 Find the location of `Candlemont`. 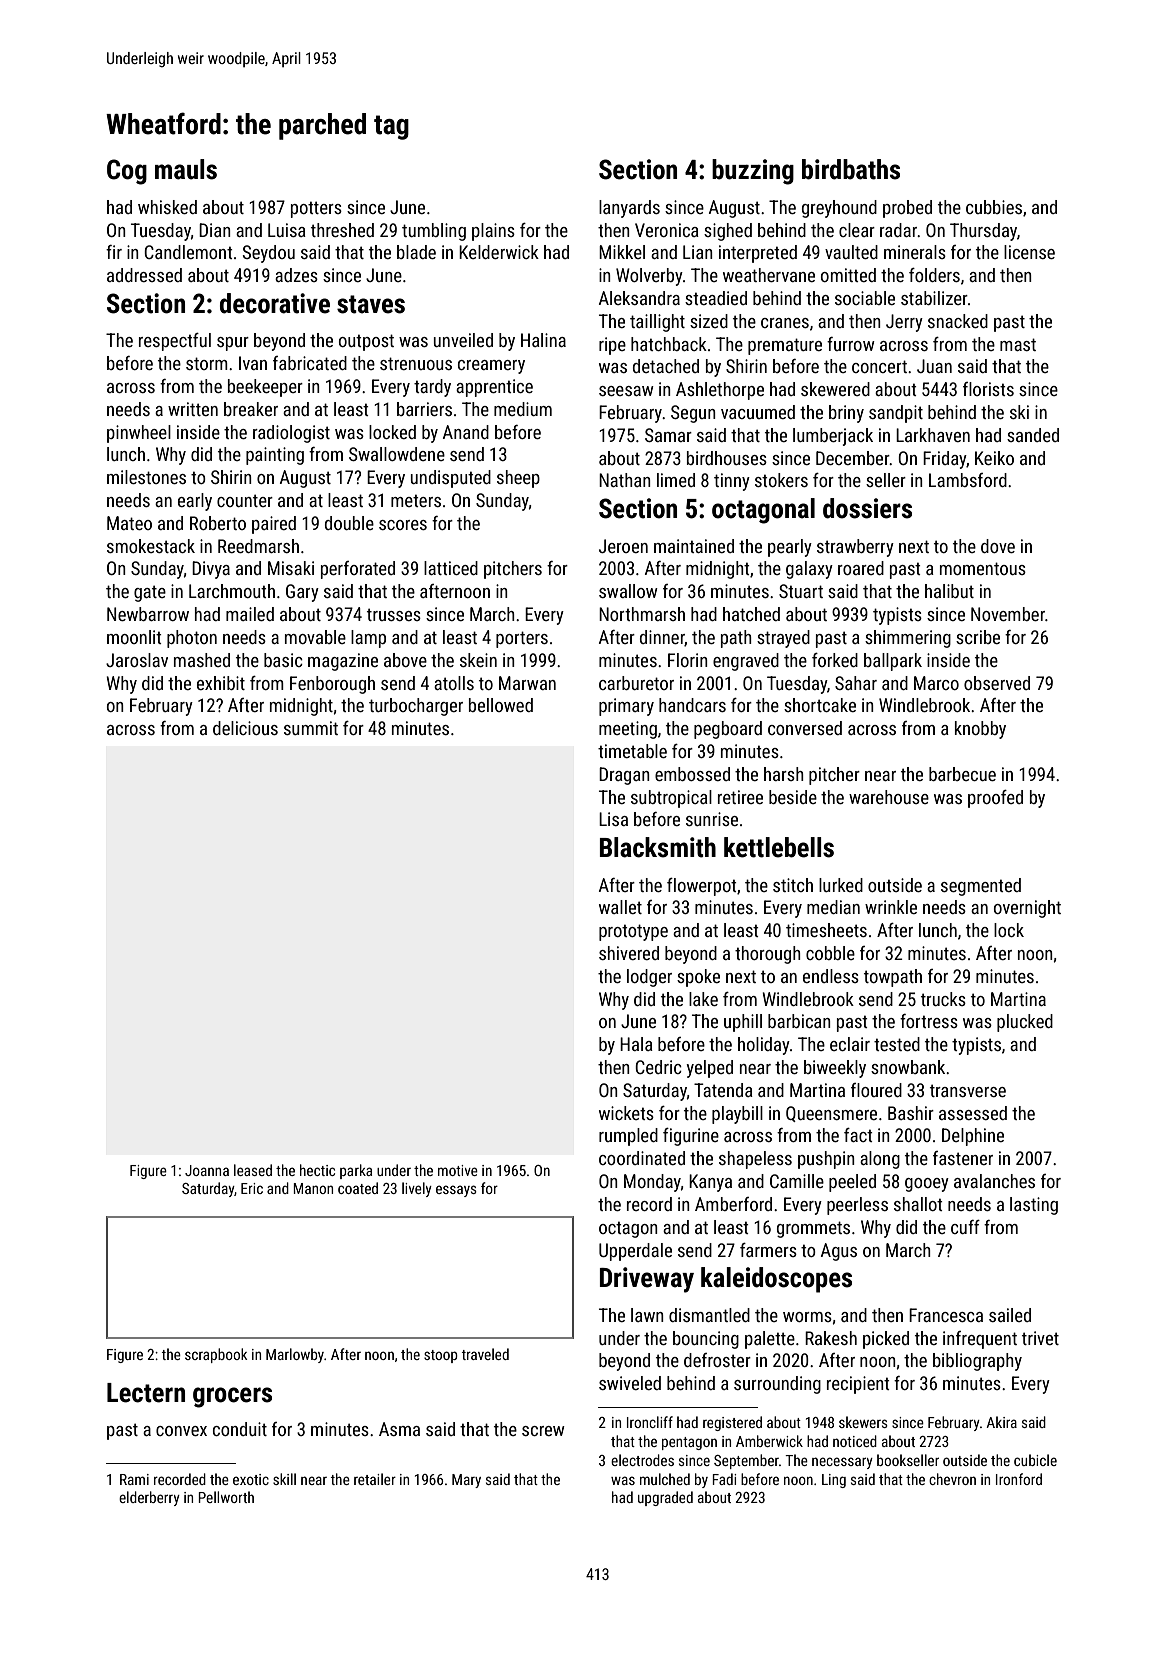

Candlemont is located at coordinates (188, 252).
